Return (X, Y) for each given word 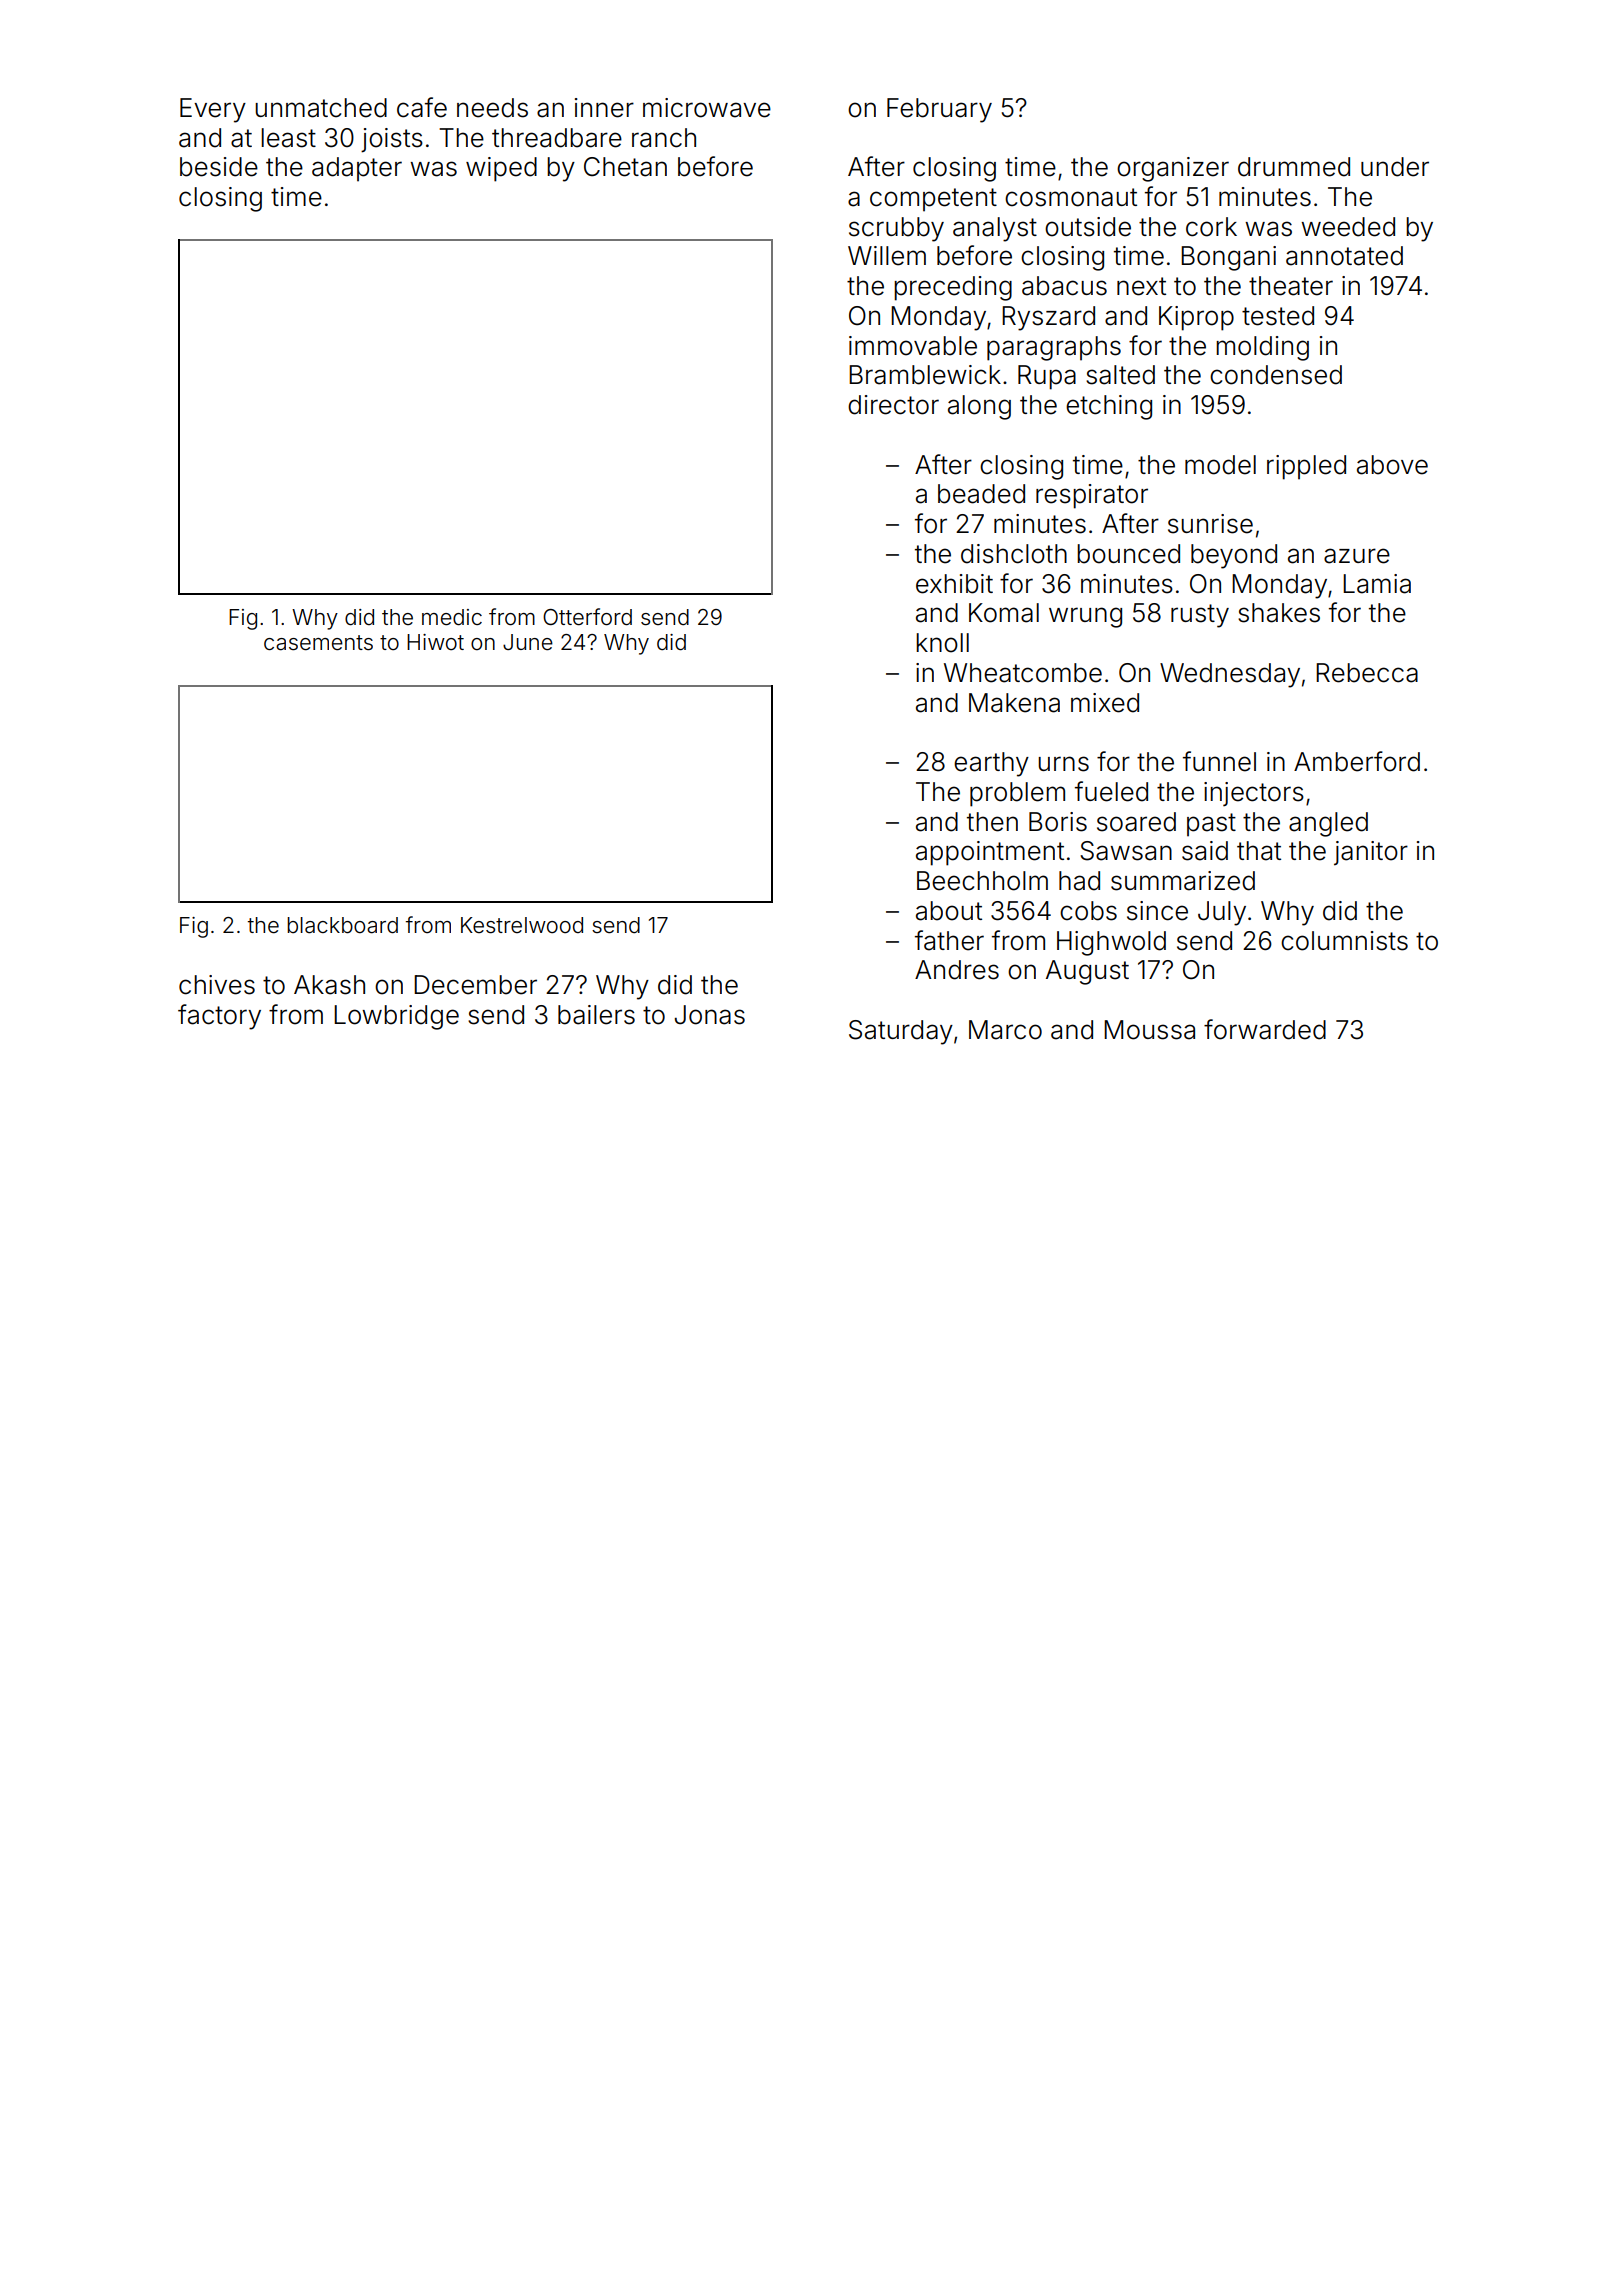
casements (318, 643)
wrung (1085, 617)
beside (219, 167)
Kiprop (1196, 318)
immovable (913, 346)
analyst (995, 229)
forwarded (1265, 1029)
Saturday (901, 1032)
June (528, 642)
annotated (1344, 256)
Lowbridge (396, 1017)
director (893, 405)
